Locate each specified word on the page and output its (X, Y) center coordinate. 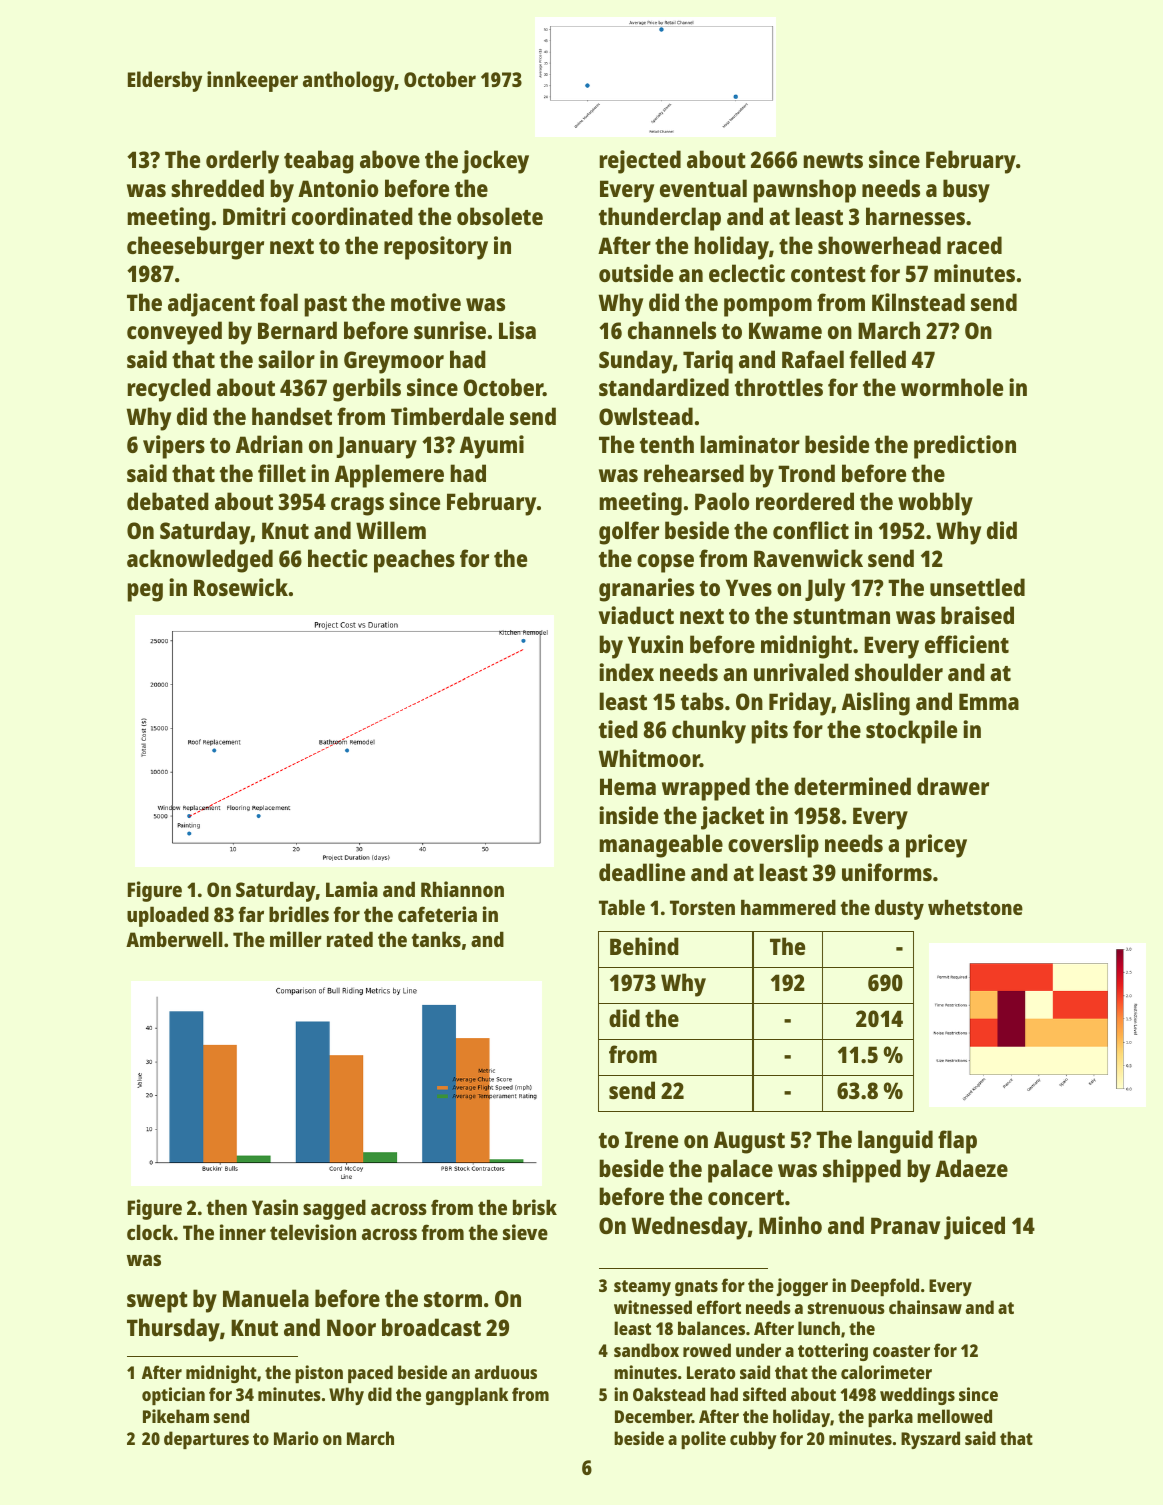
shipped (862, 1171)
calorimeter (886, 1372)
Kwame (785, 330)
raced (974, 245)
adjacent (211, 305)
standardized (664, 387)
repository (436, 248)
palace (740, 1171)
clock (150, 1232)
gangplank (467, 1396)
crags (357, 506)
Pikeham (176, 1416)
